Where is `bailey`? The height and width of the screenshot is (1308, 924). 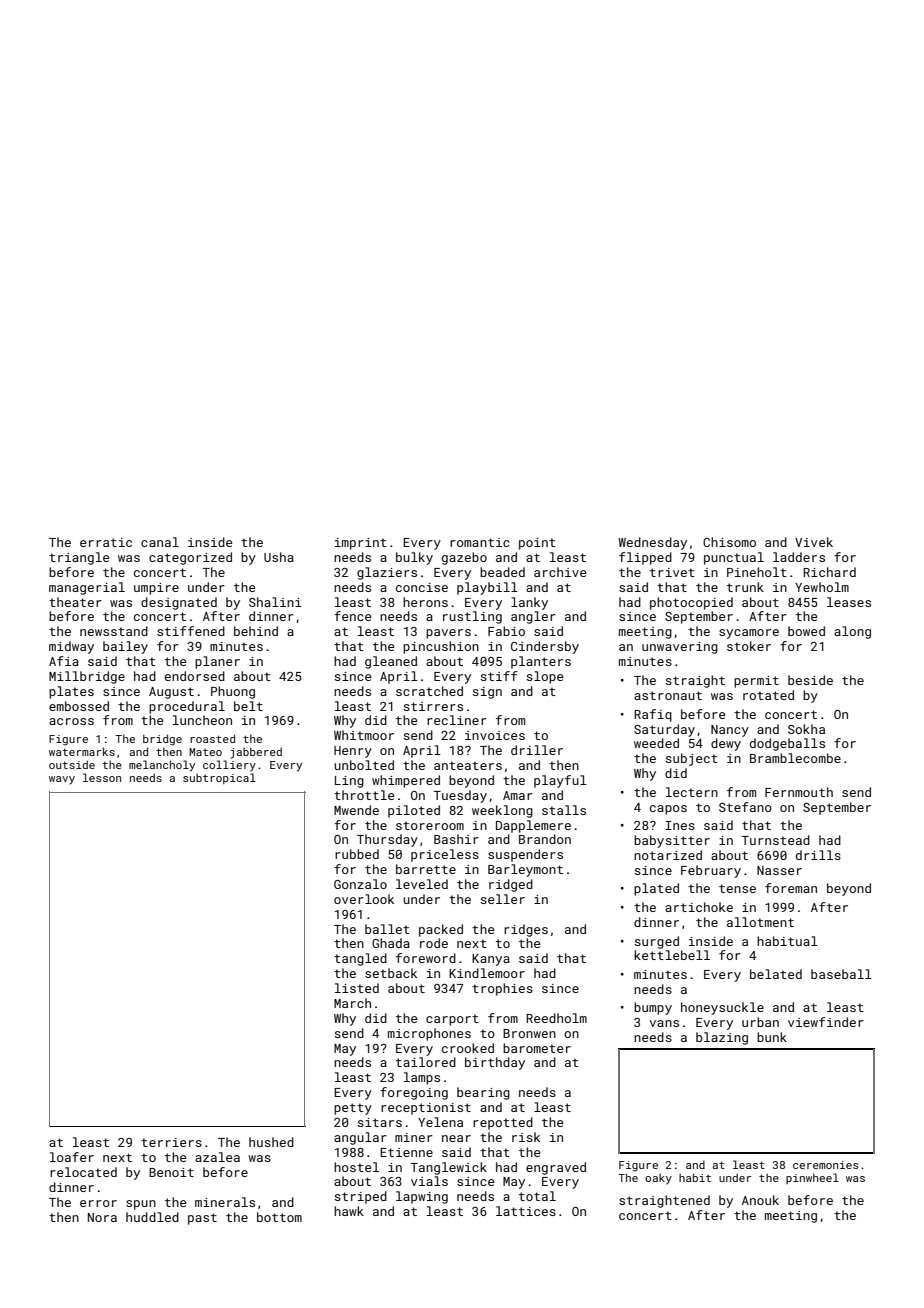 bailey is located at coordinates (125, 647).
